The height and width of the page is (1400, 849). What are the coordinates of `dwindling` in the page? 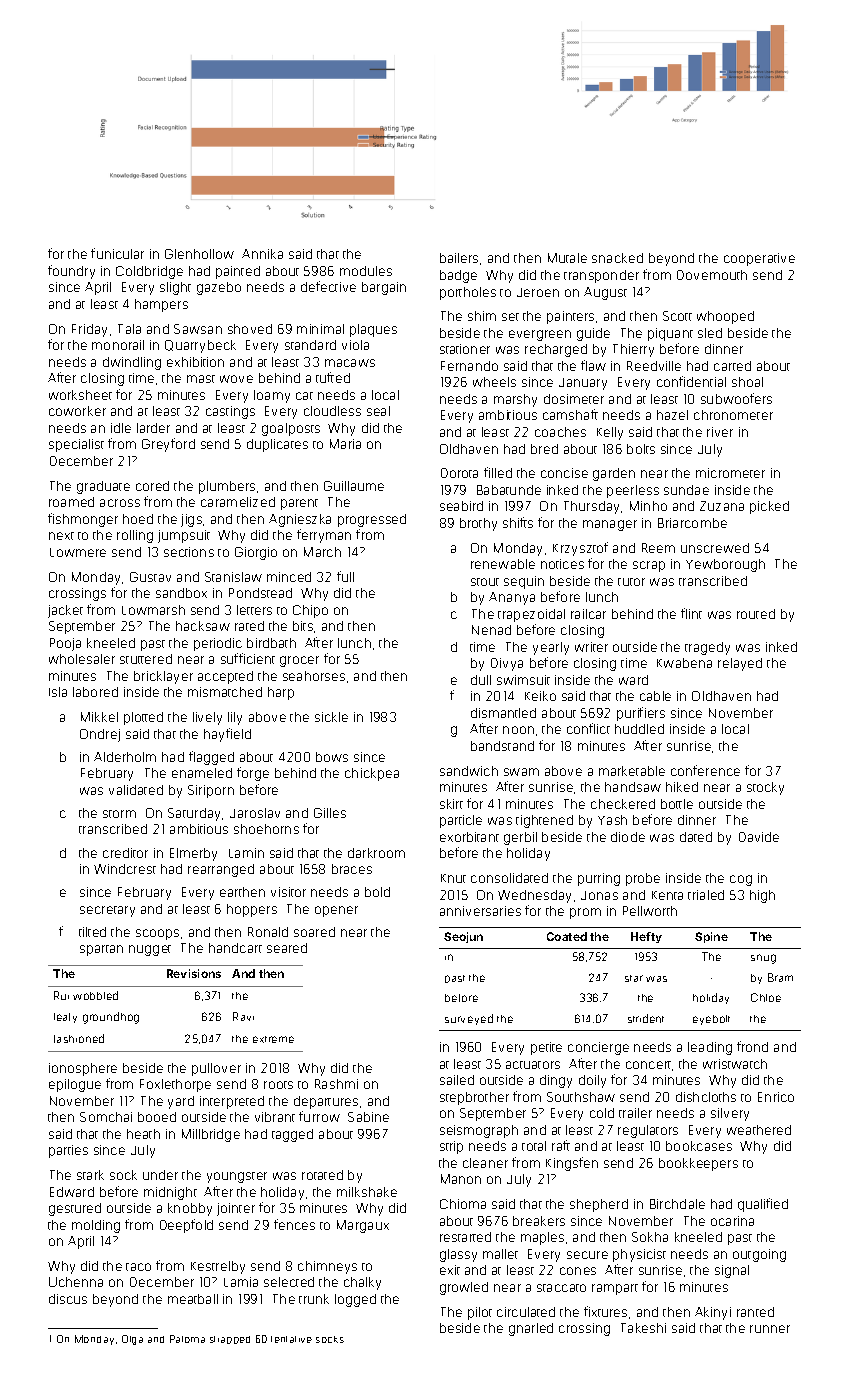 It's located at (132, 363).
